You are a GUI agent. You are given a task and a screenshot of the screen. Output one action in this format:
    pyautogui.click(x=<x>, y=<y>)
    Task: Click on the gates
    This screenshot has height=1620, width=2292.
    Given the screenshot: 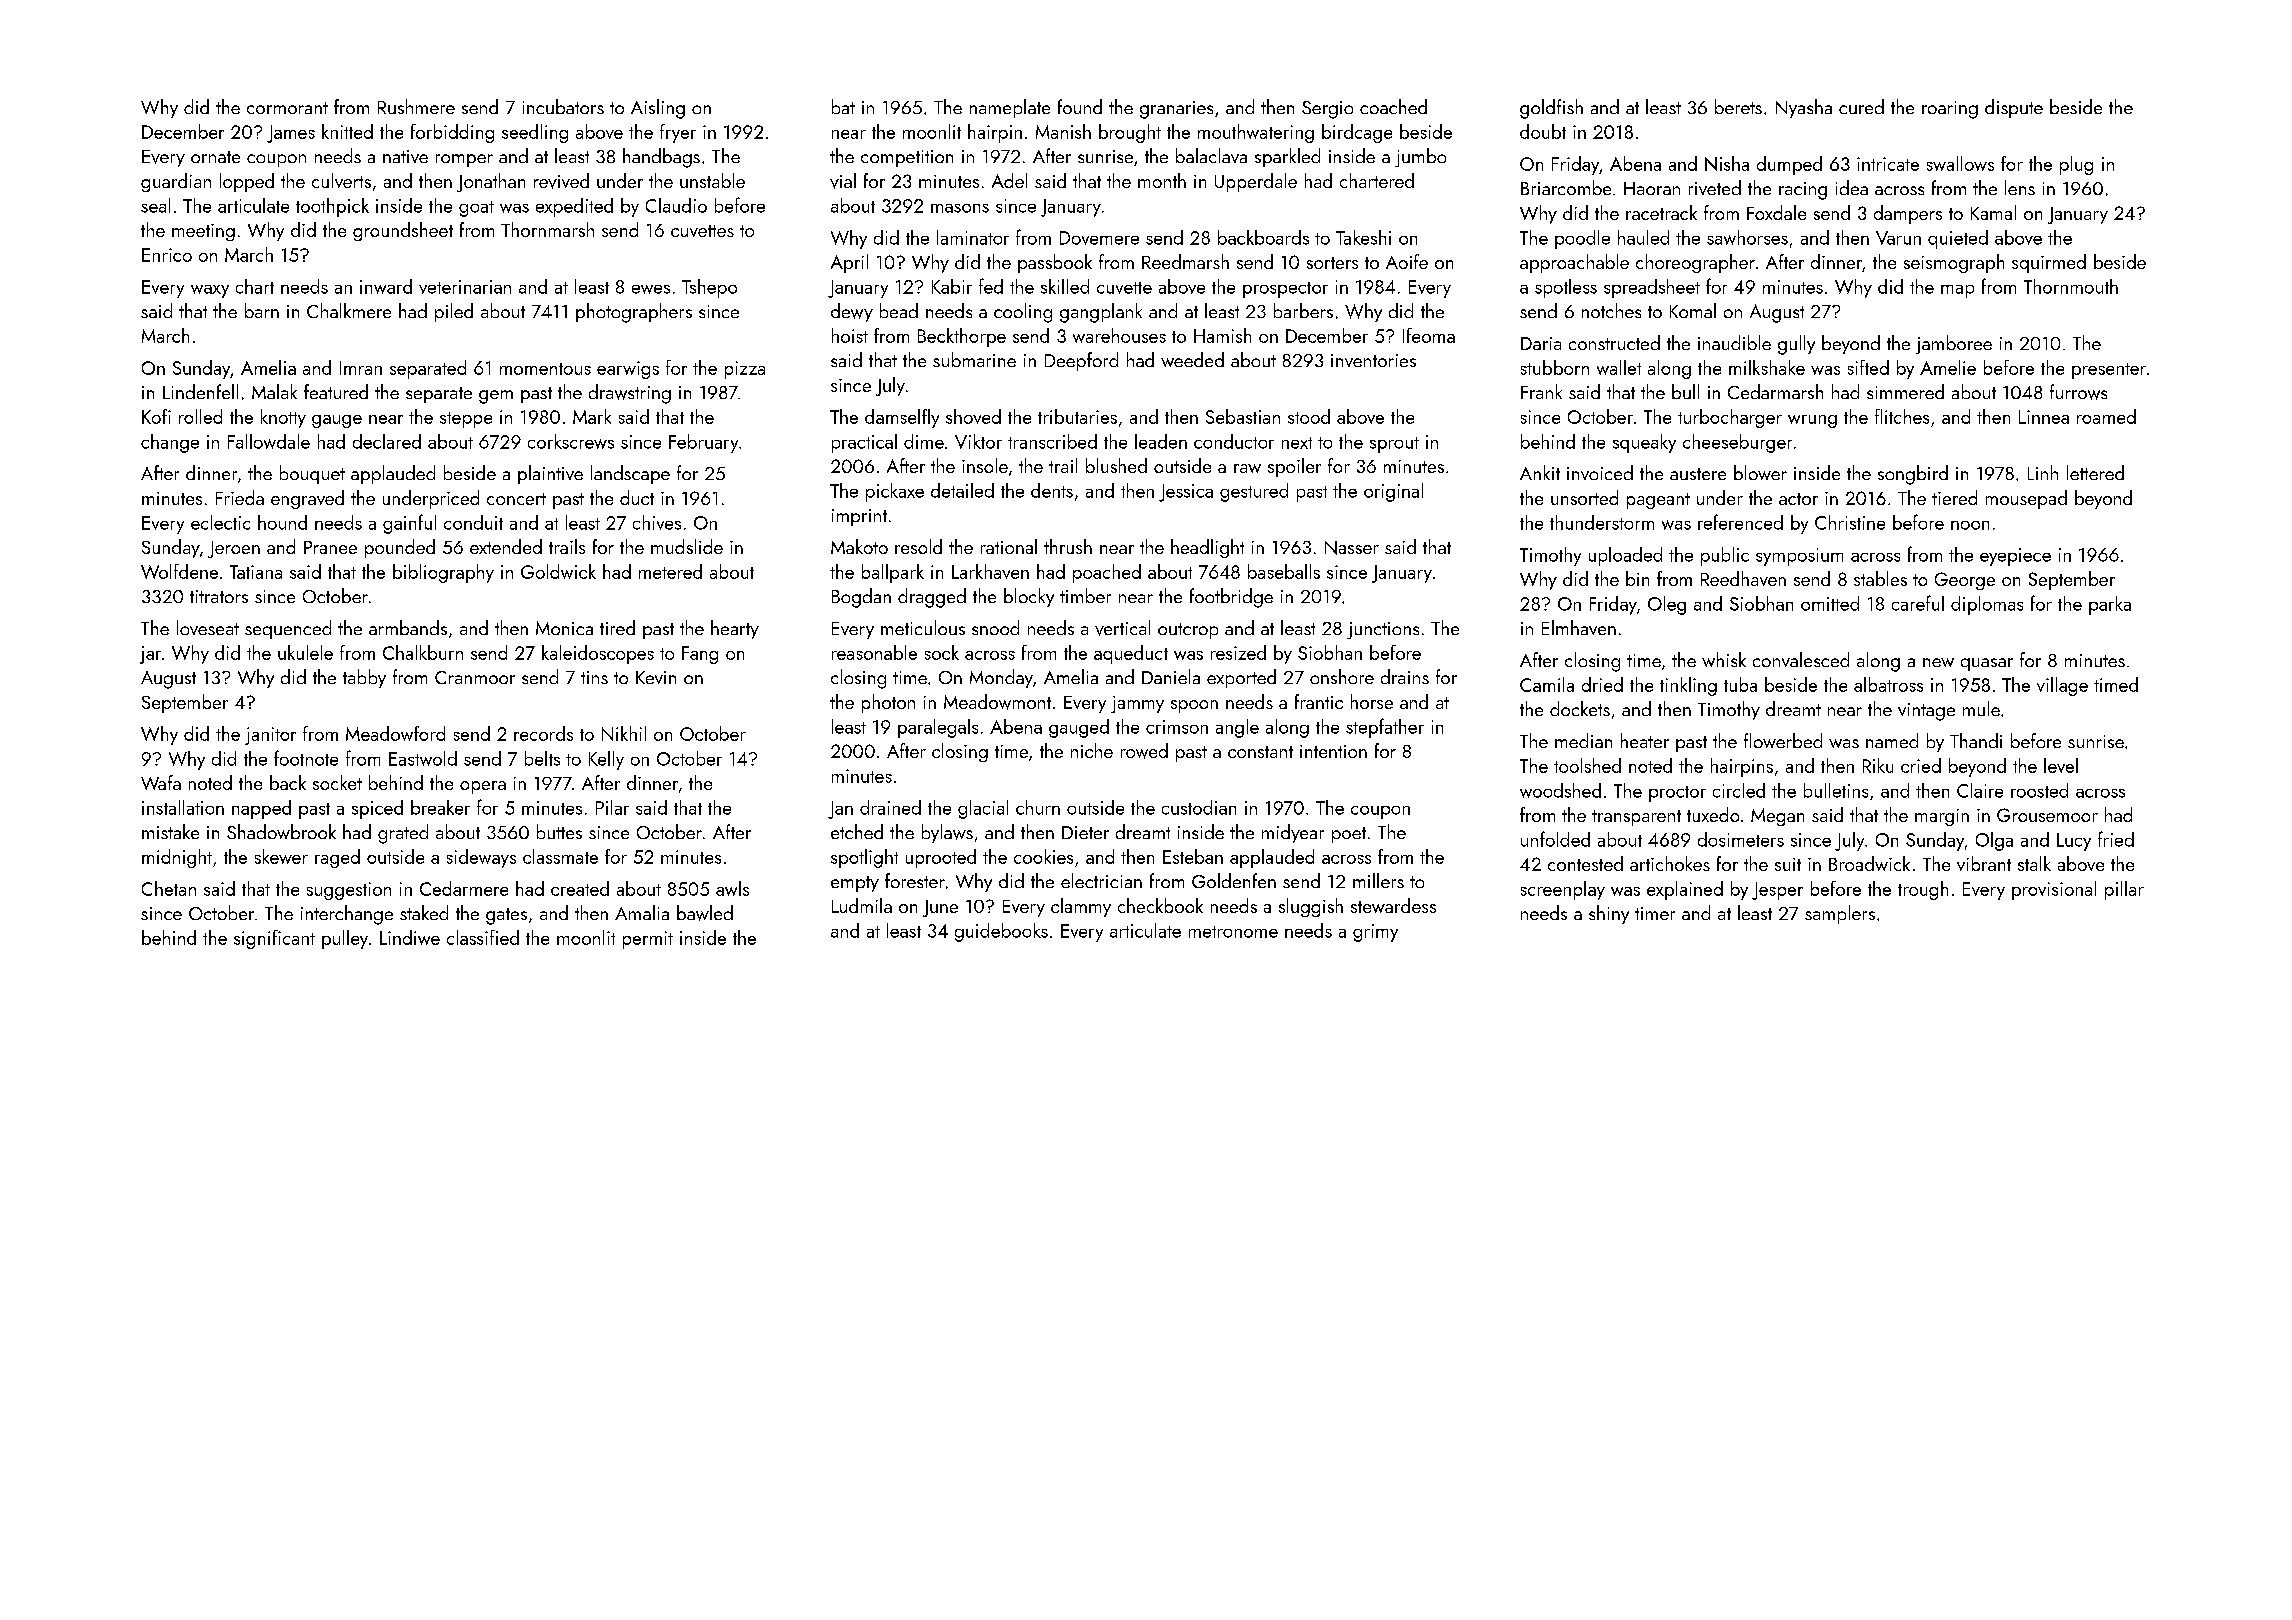 What is the action you would take?
    pyautogui.click(x=506, y=916)
